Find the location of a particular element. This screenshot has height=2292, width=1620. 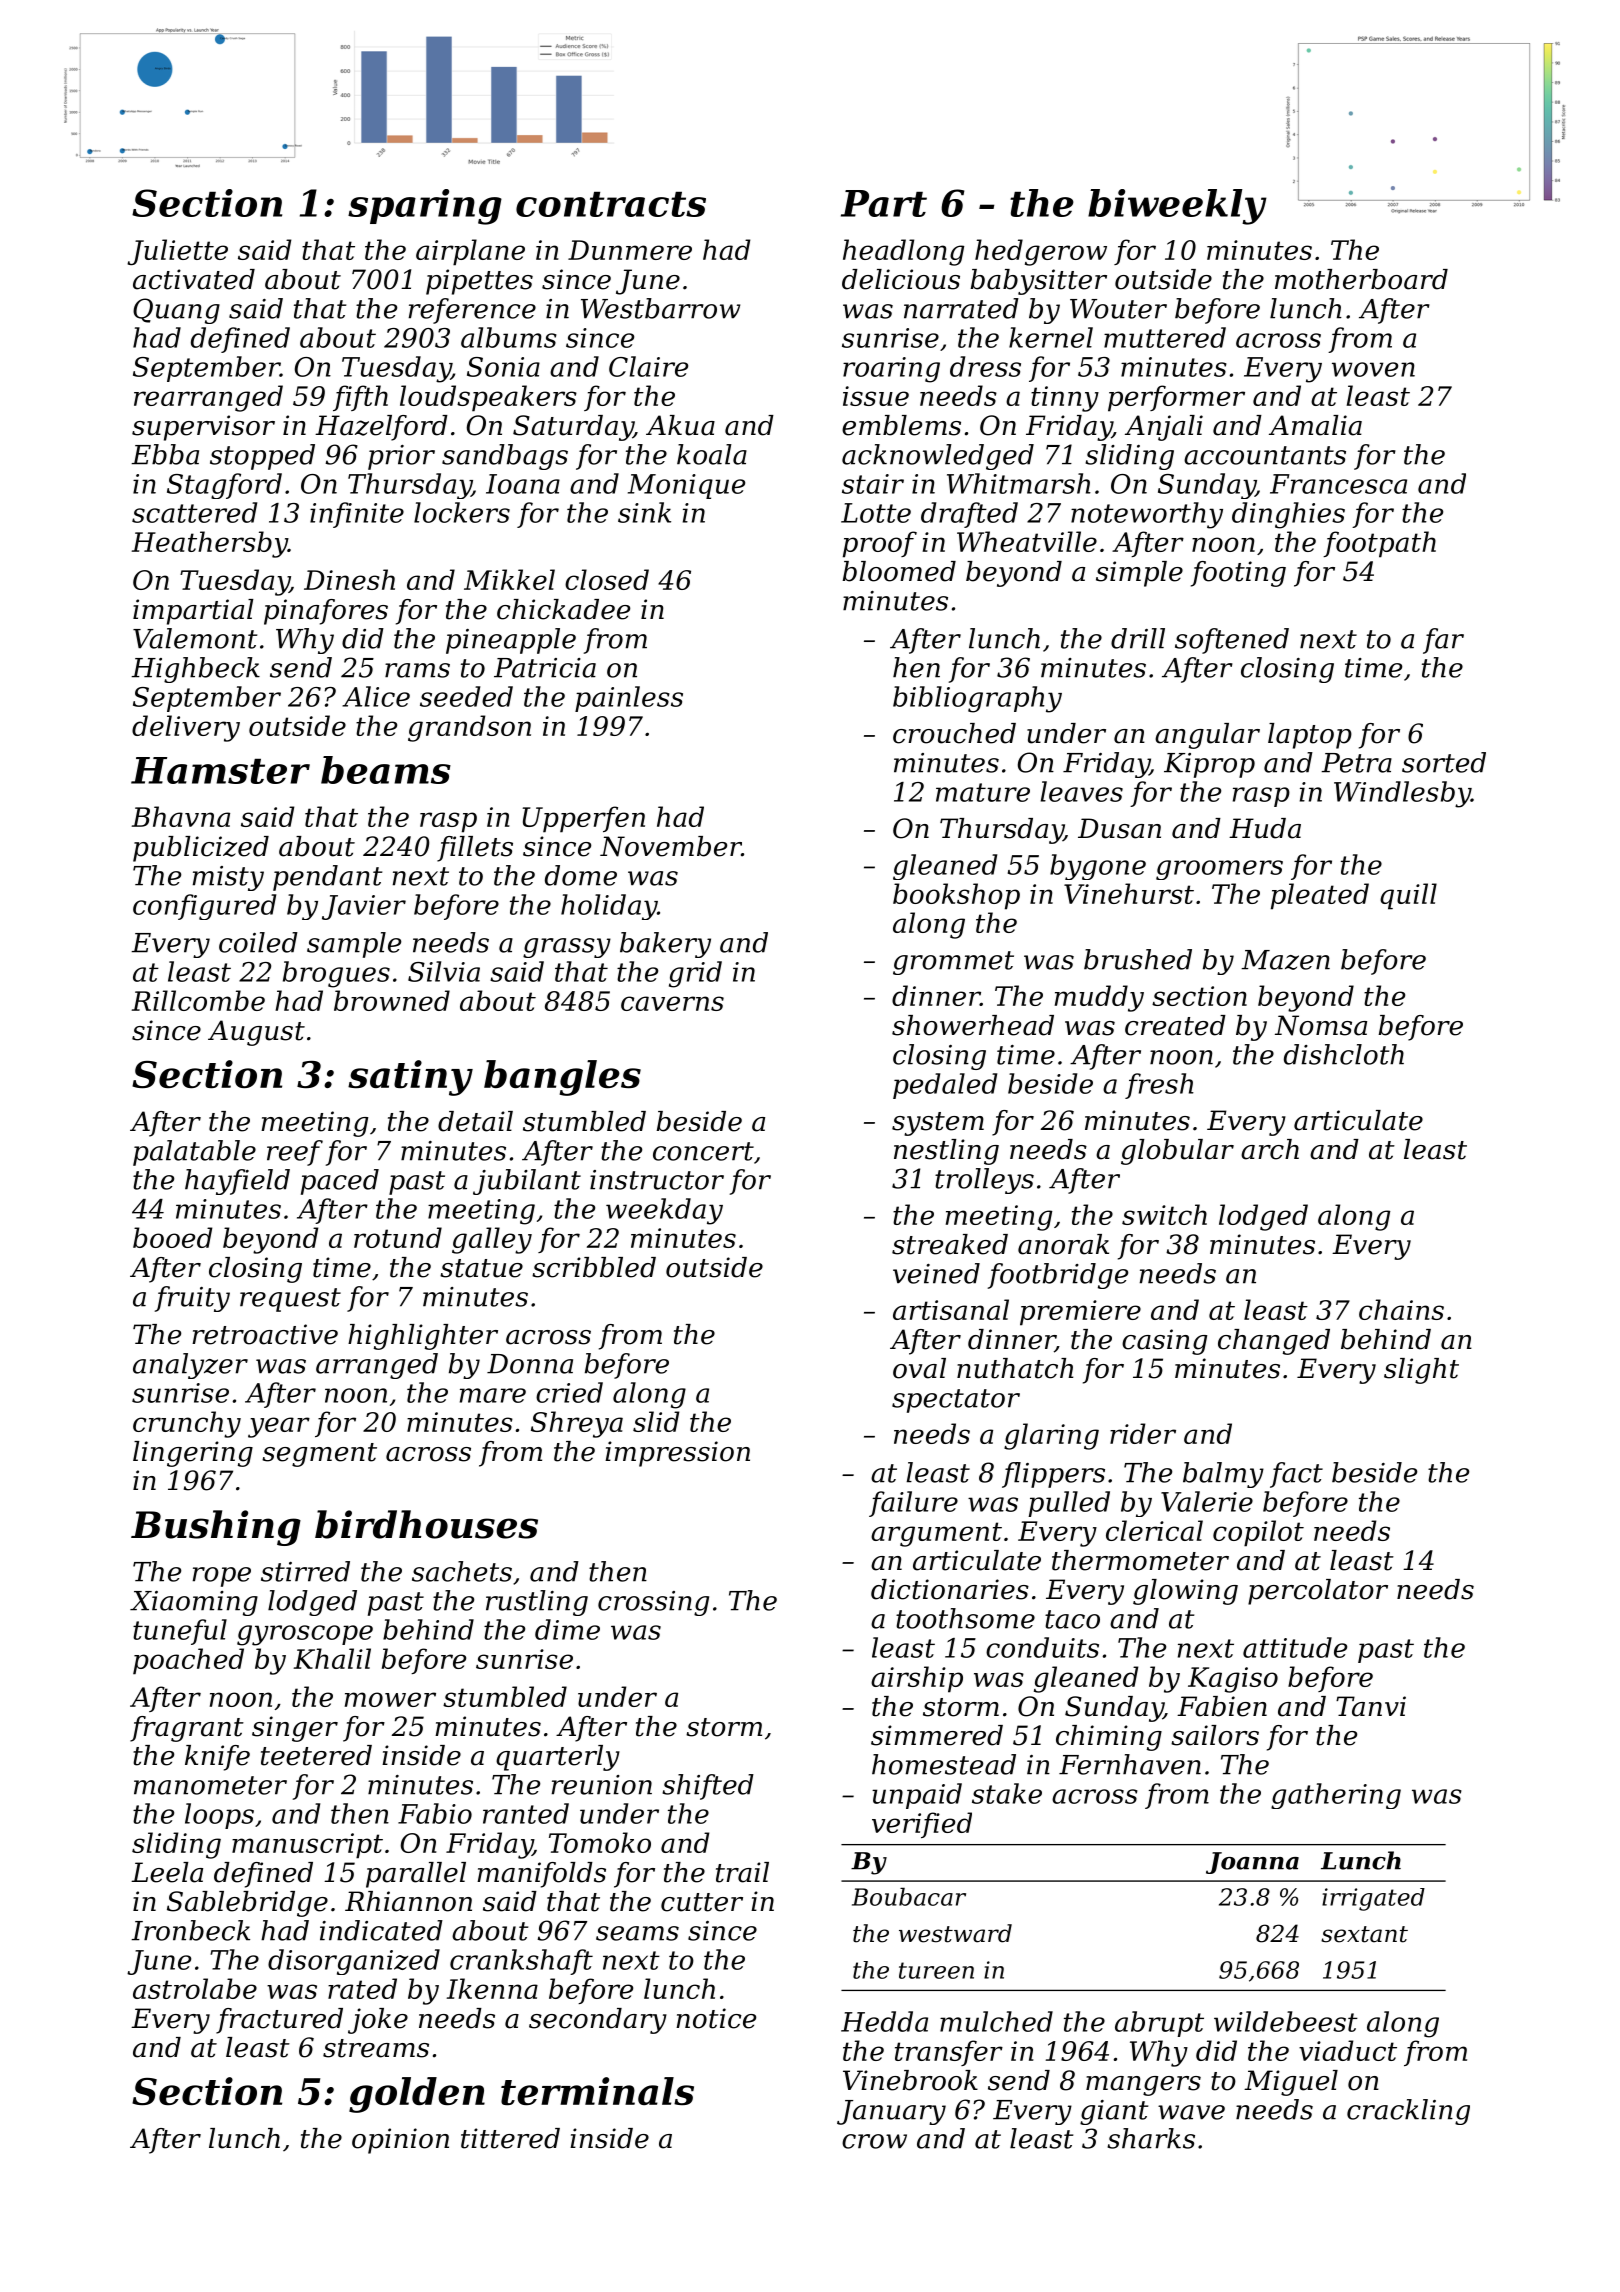

pedaled is located at coordinates (945, 1086).
